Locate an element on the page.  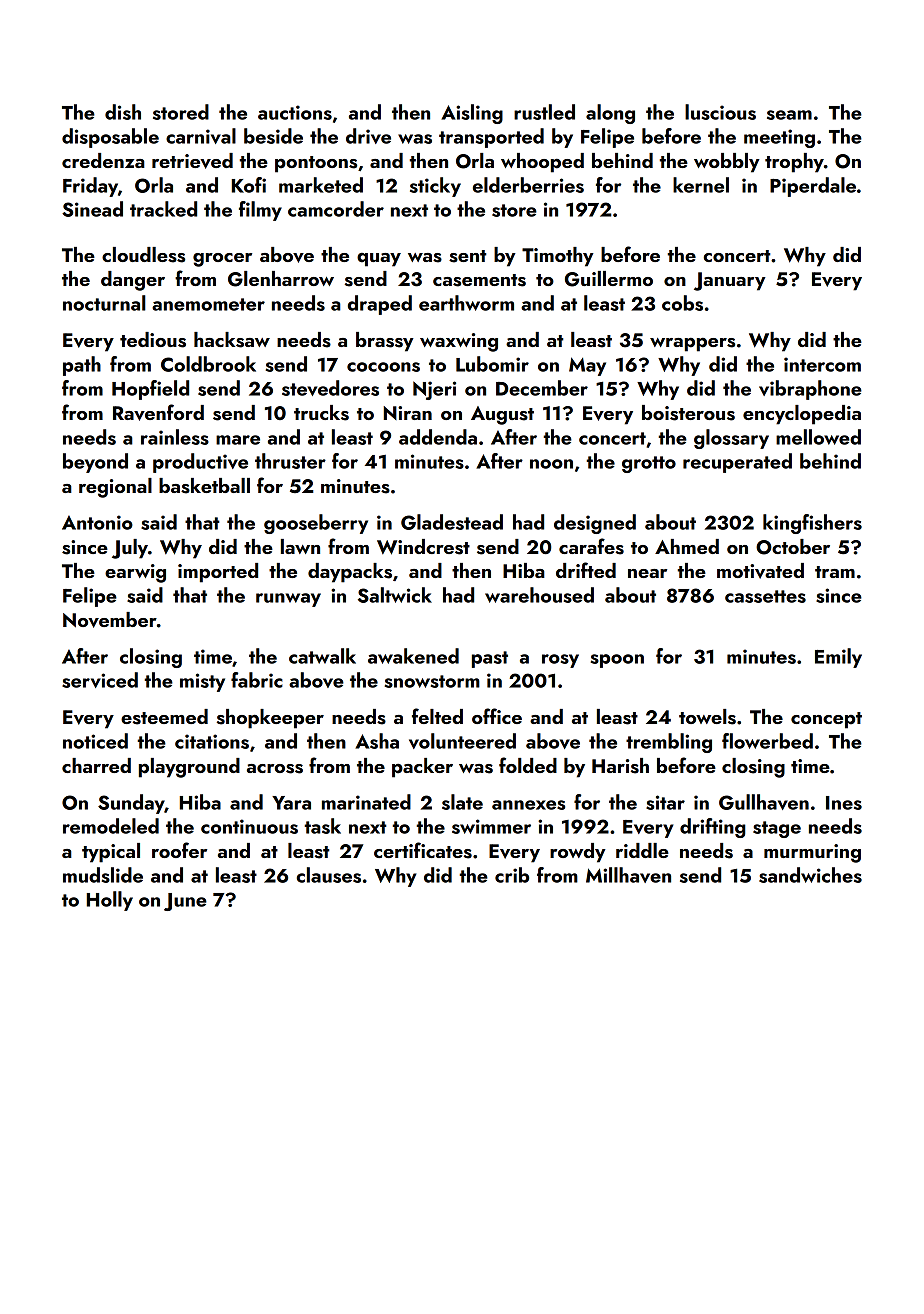
Piperdale is located at coordinates (813, 187).
